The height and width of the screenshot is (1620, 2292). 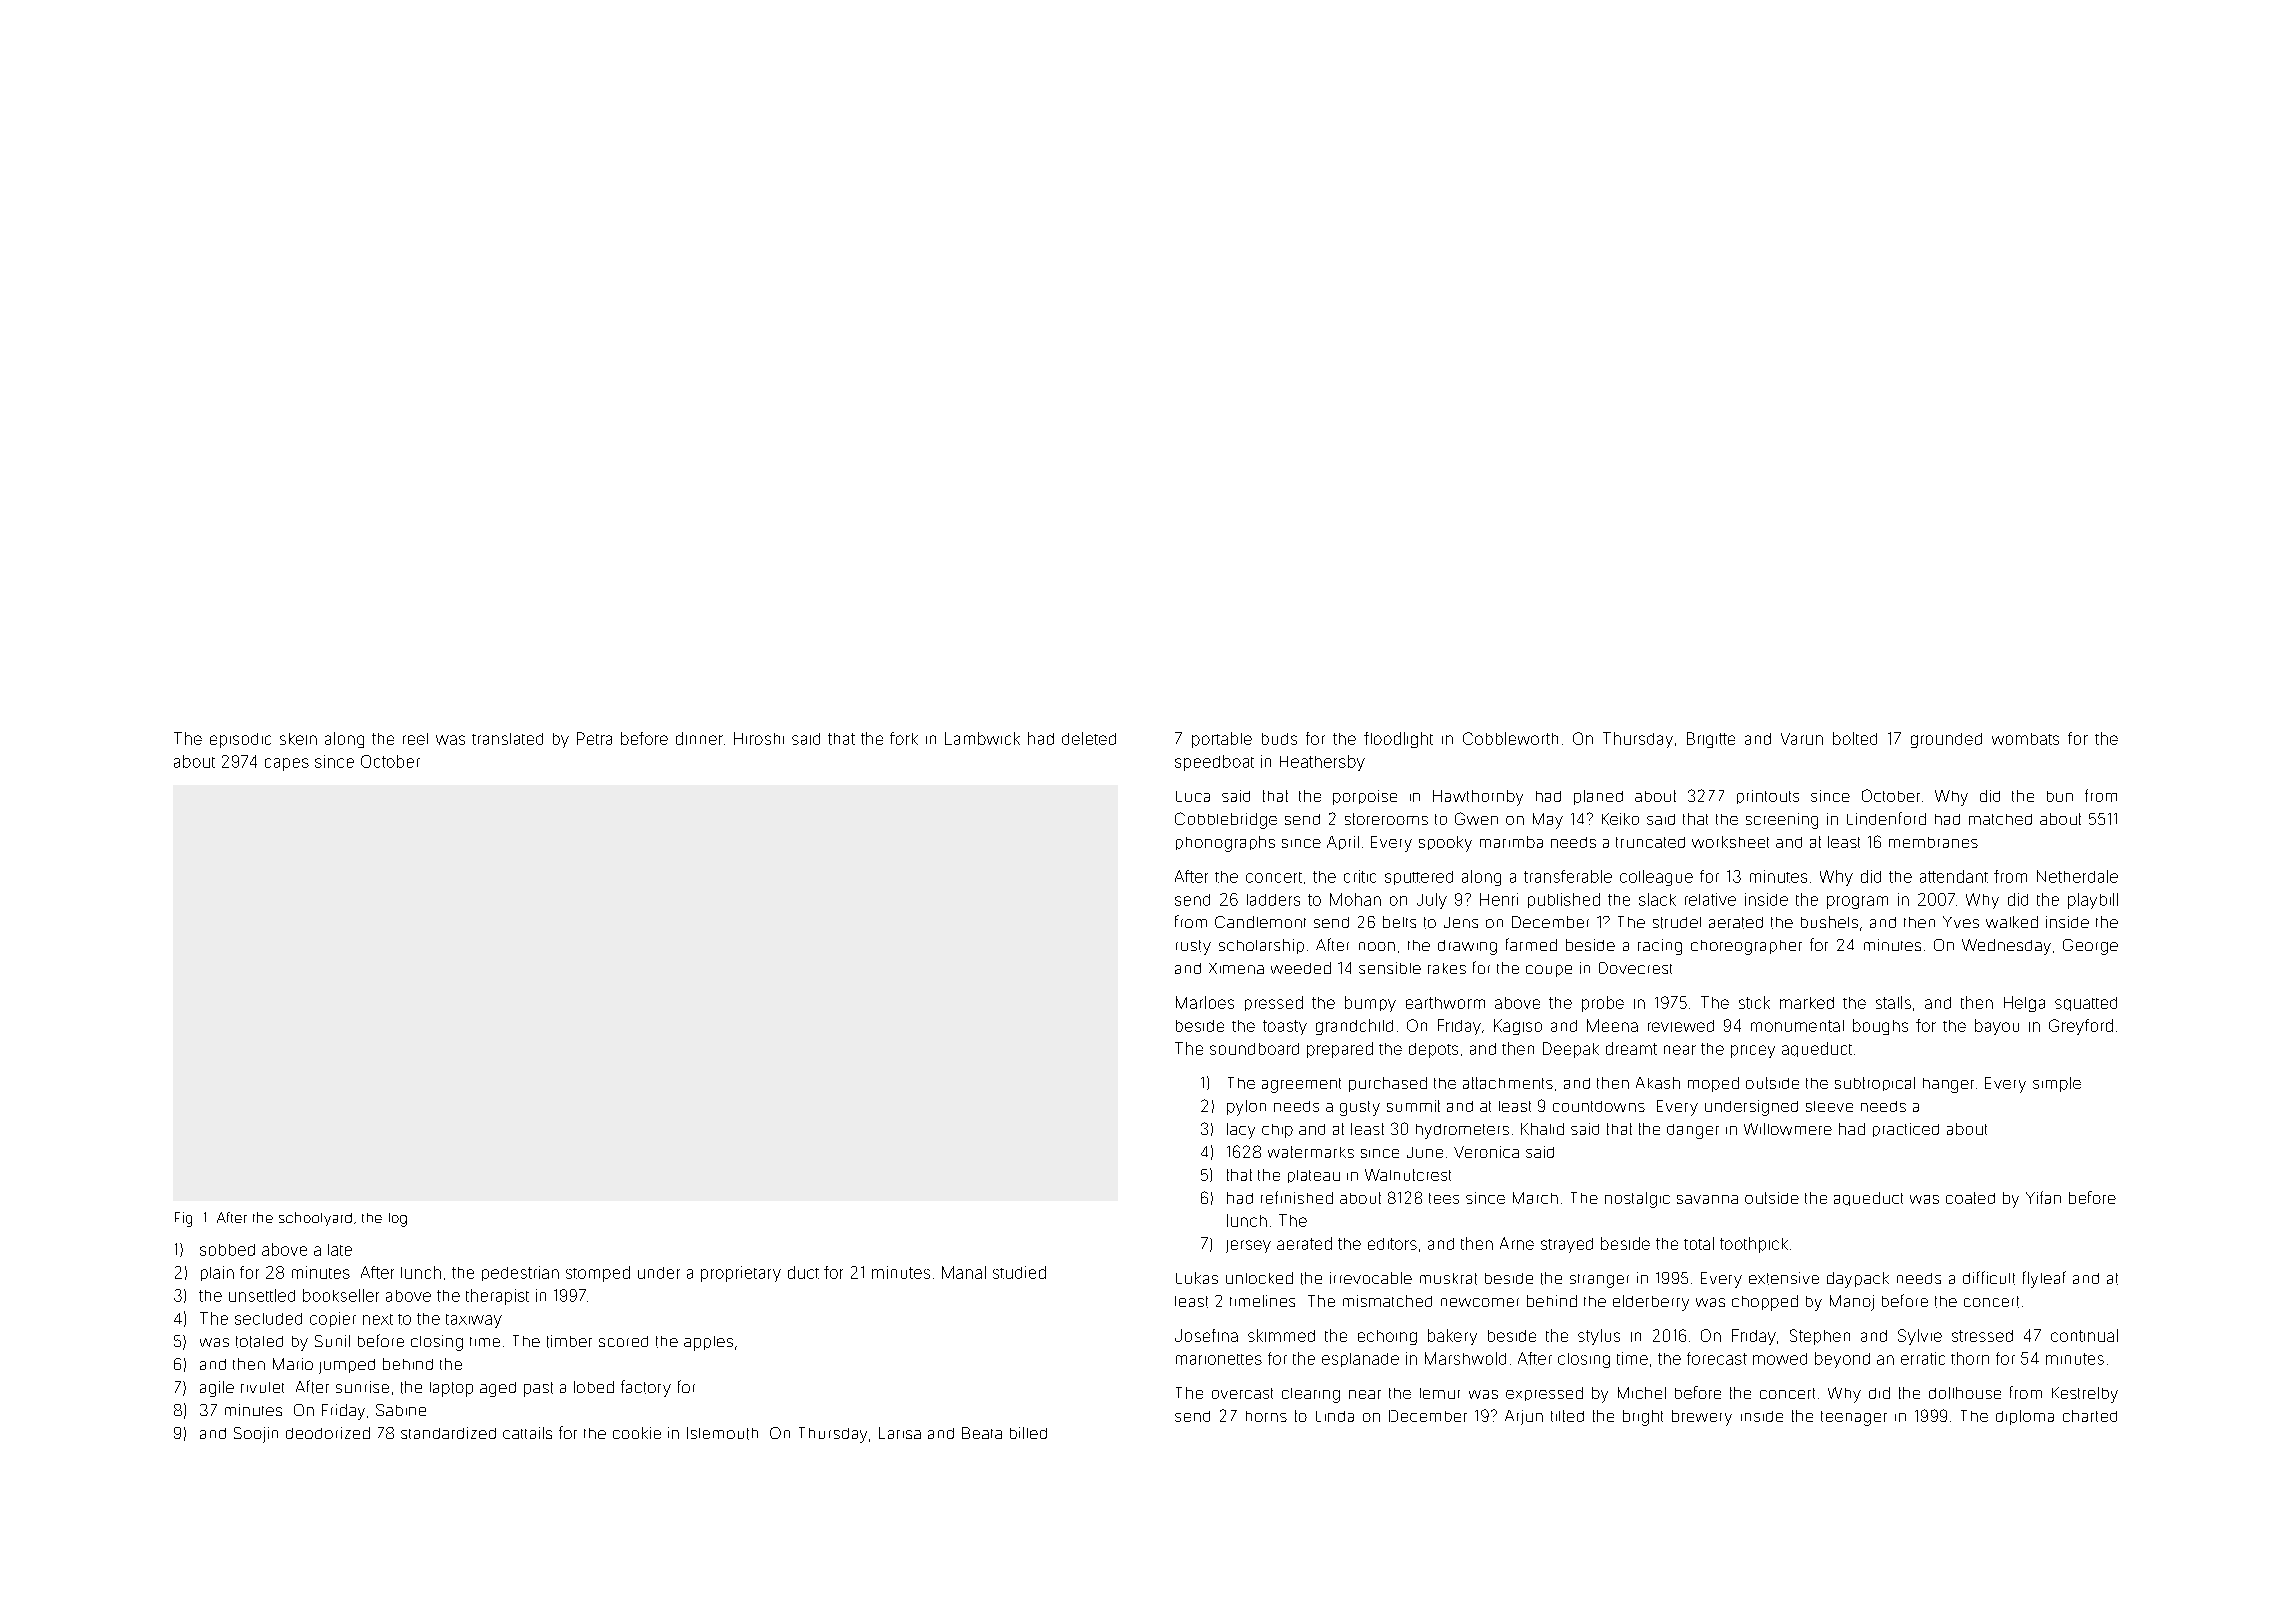 What do you see at coordinates (1433, 1050) in the screenshot?
I see `depots` at bounding box center [1433, 1050].
